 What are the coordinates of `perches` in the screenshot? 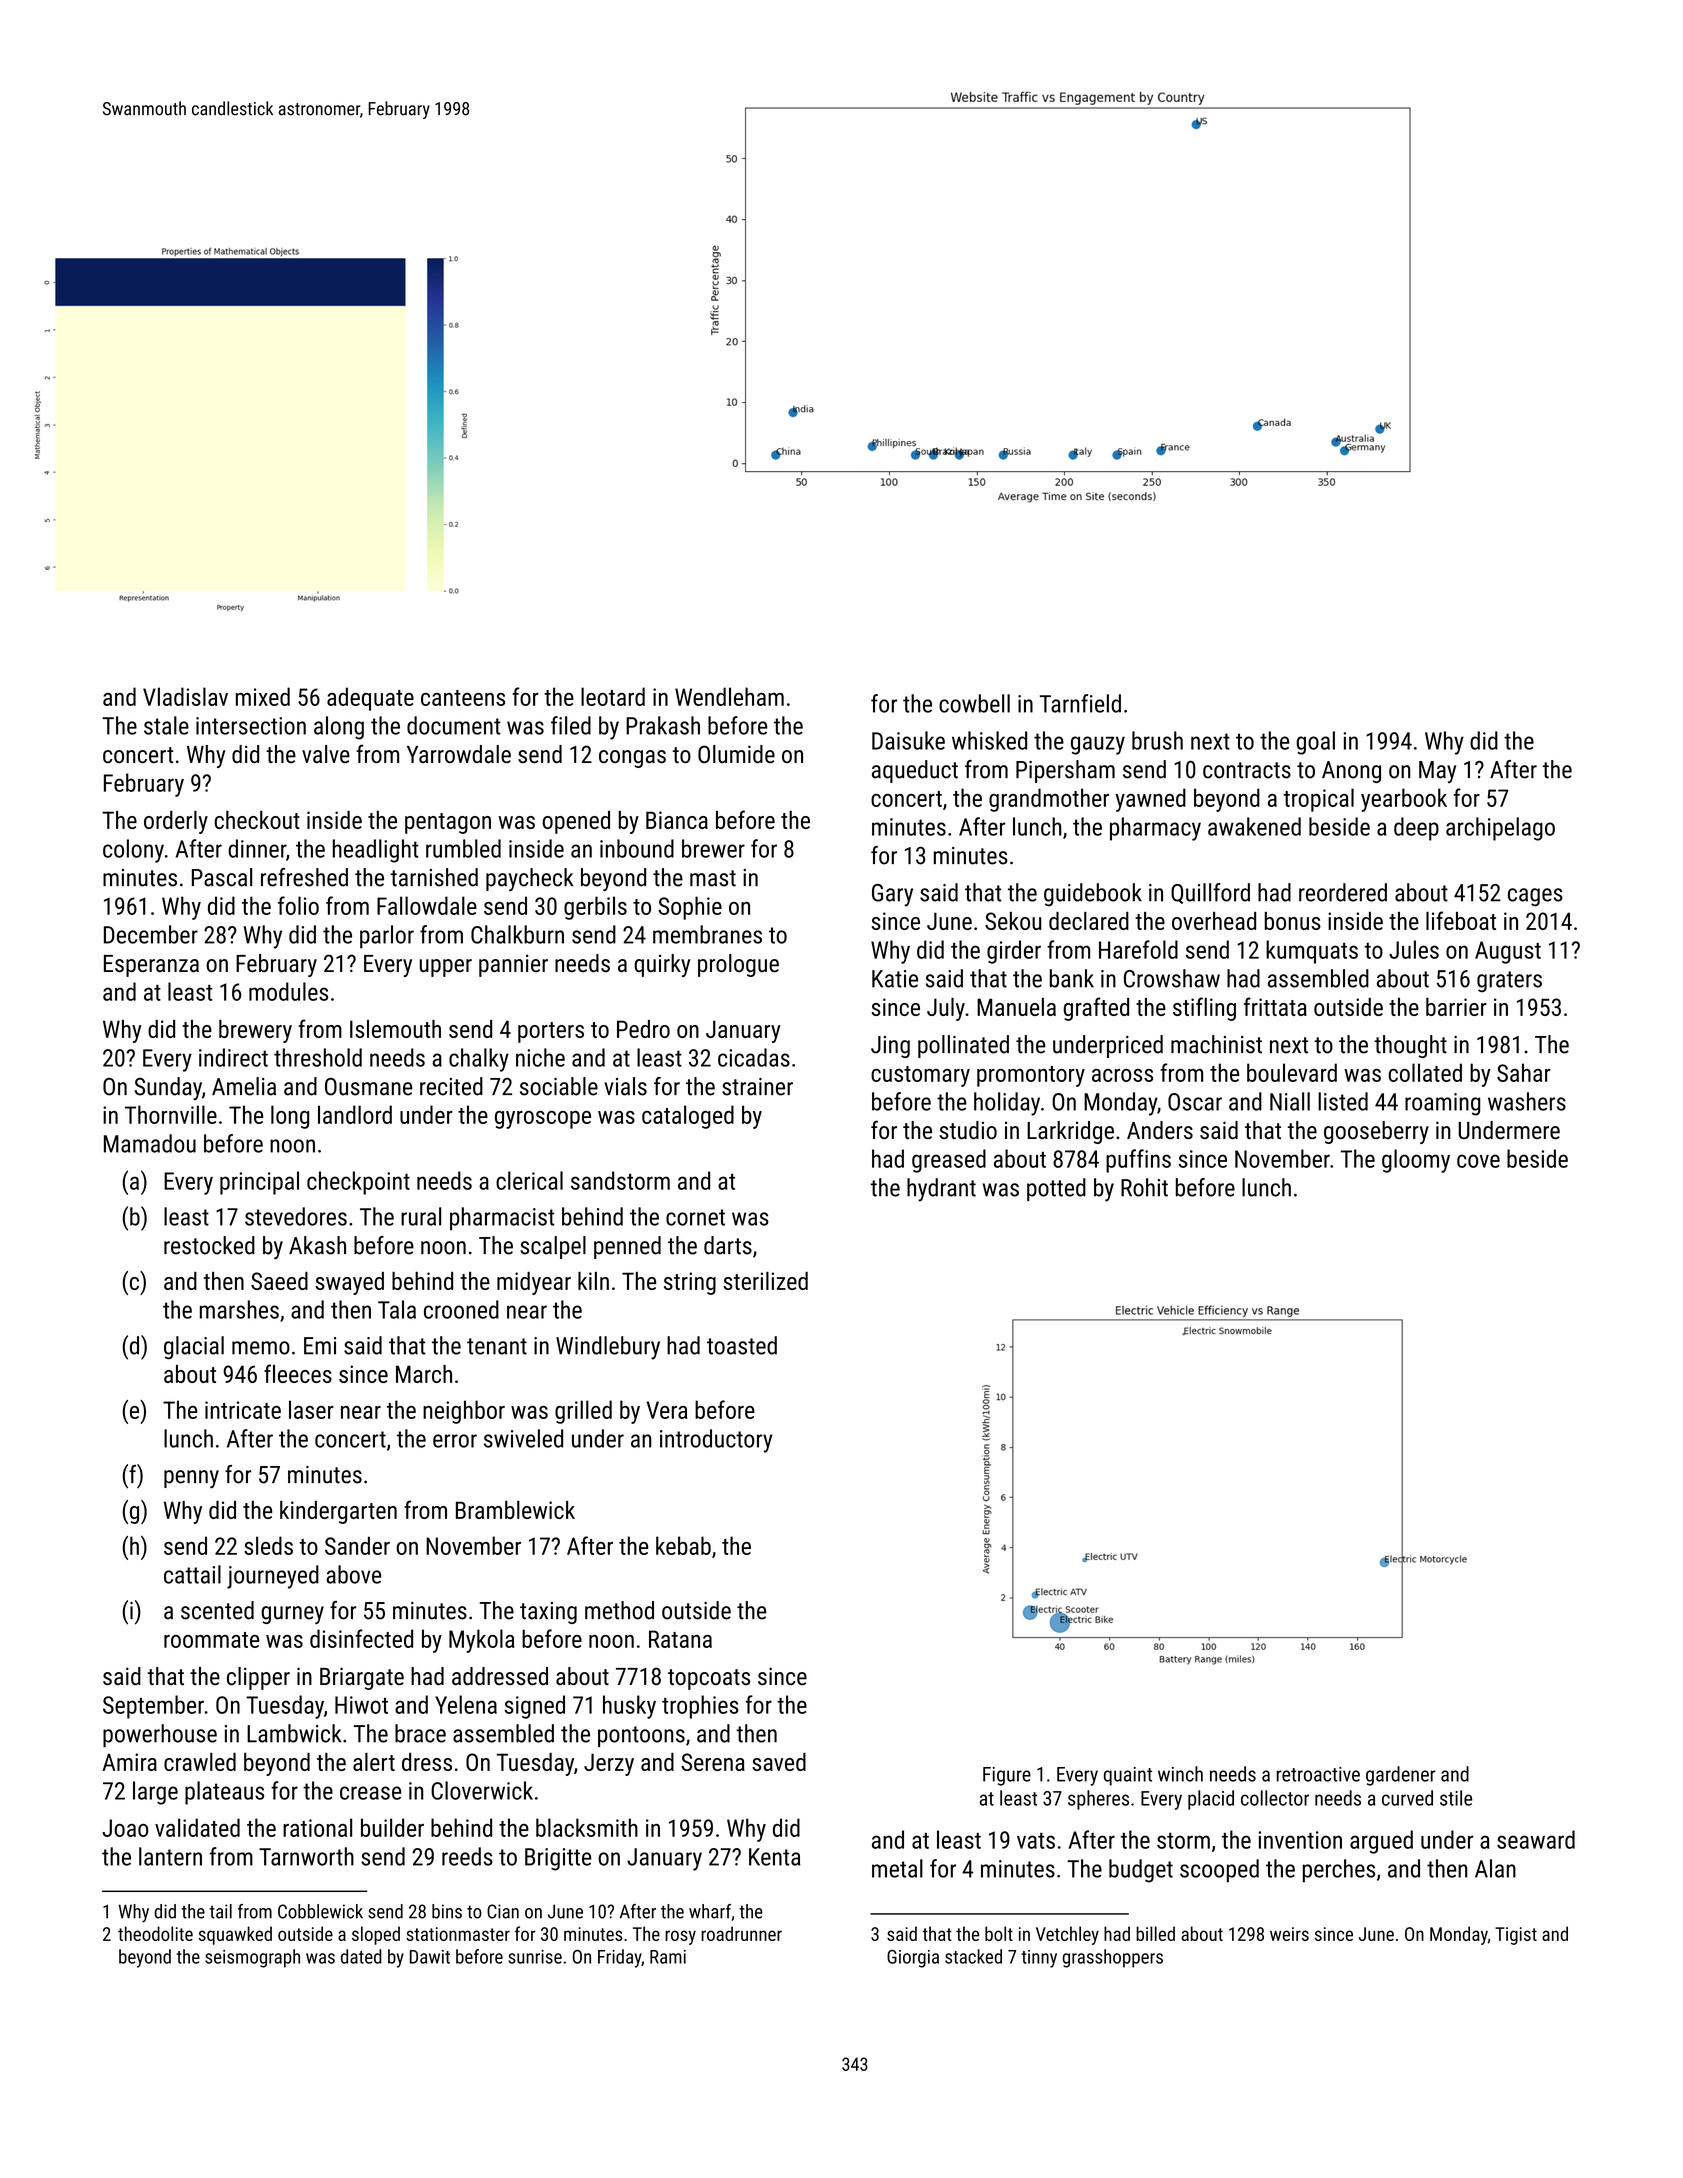 It's located at (1339, 1871).
